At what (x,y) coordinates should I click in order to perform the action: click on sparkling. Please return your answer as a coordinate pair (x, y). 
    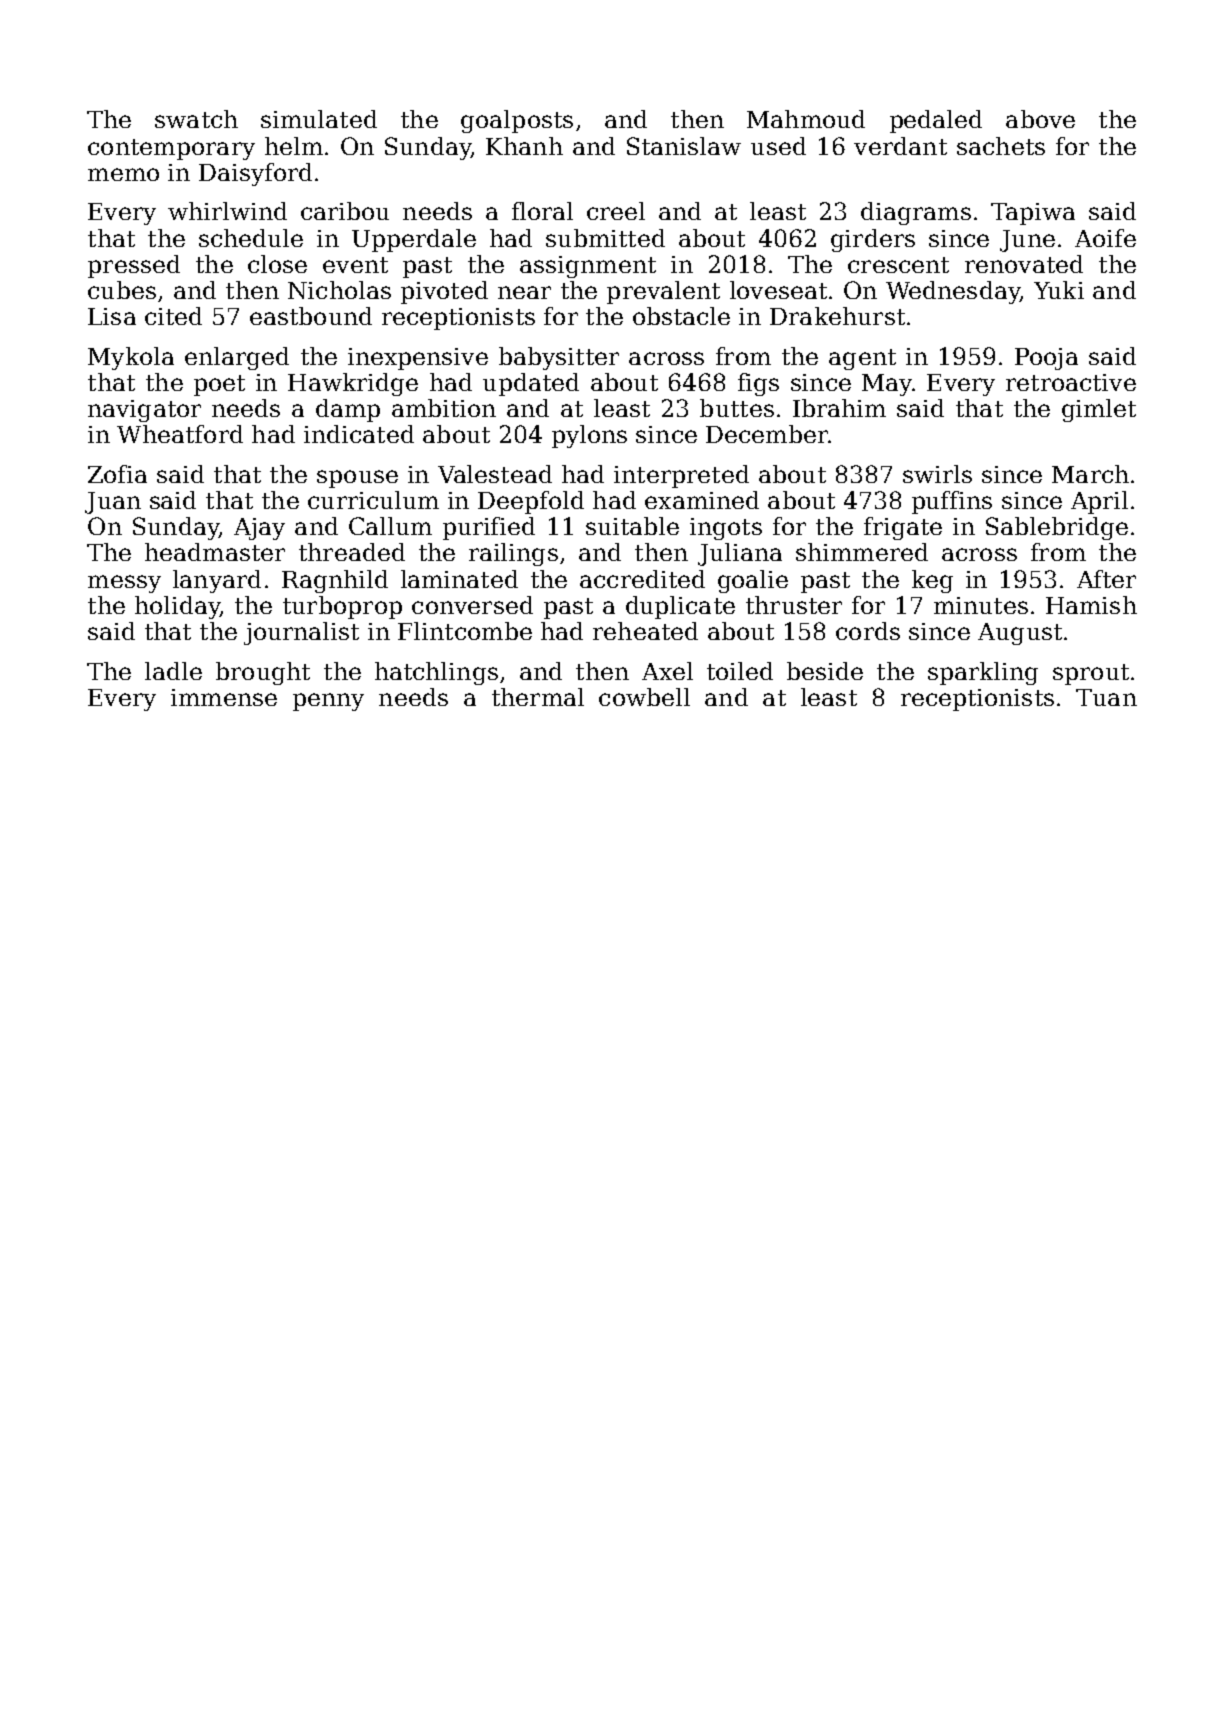
    Looking at the image, I should click on (983, 673).
